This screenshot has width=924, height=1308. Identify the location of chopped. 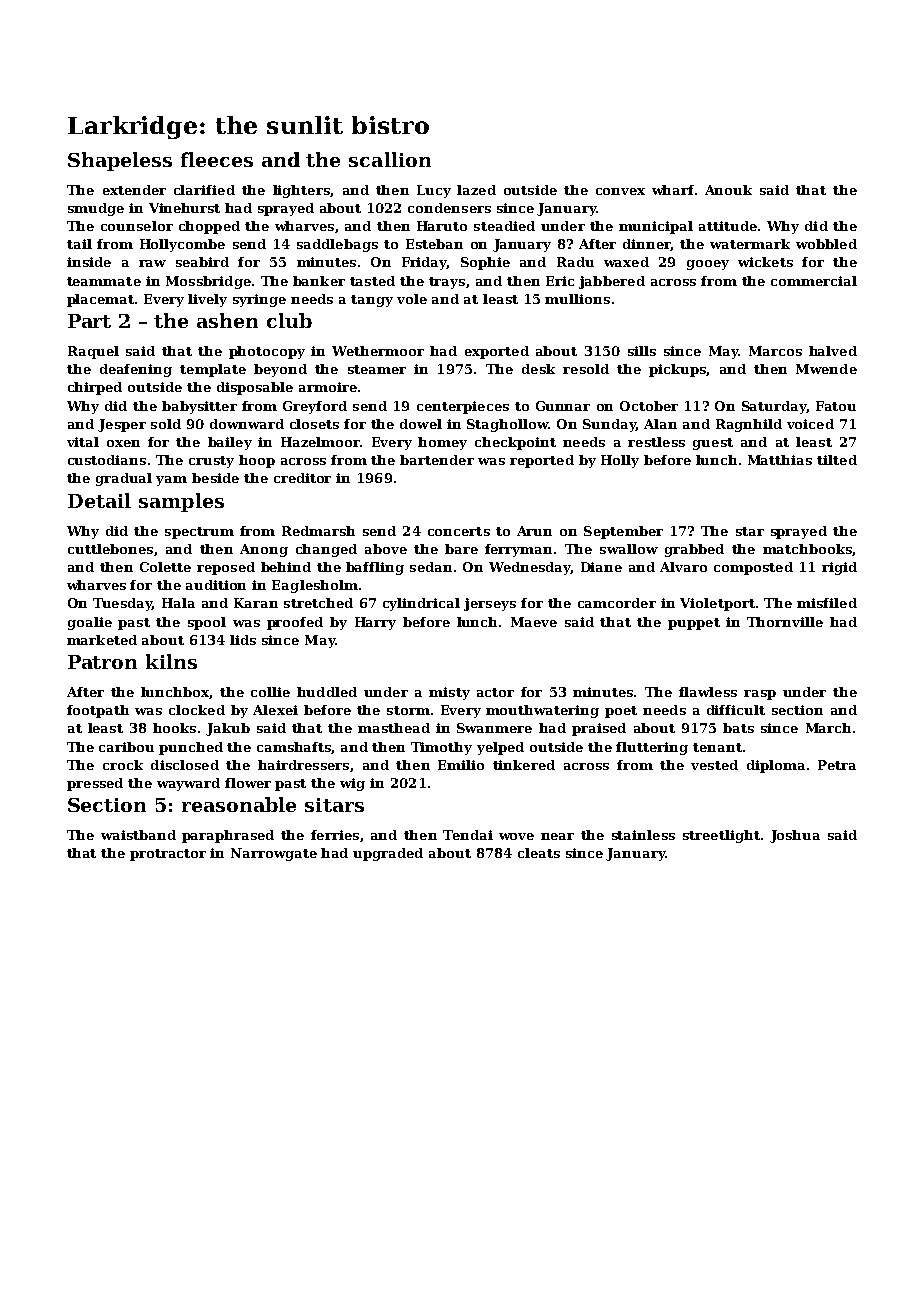
(209, 227).
